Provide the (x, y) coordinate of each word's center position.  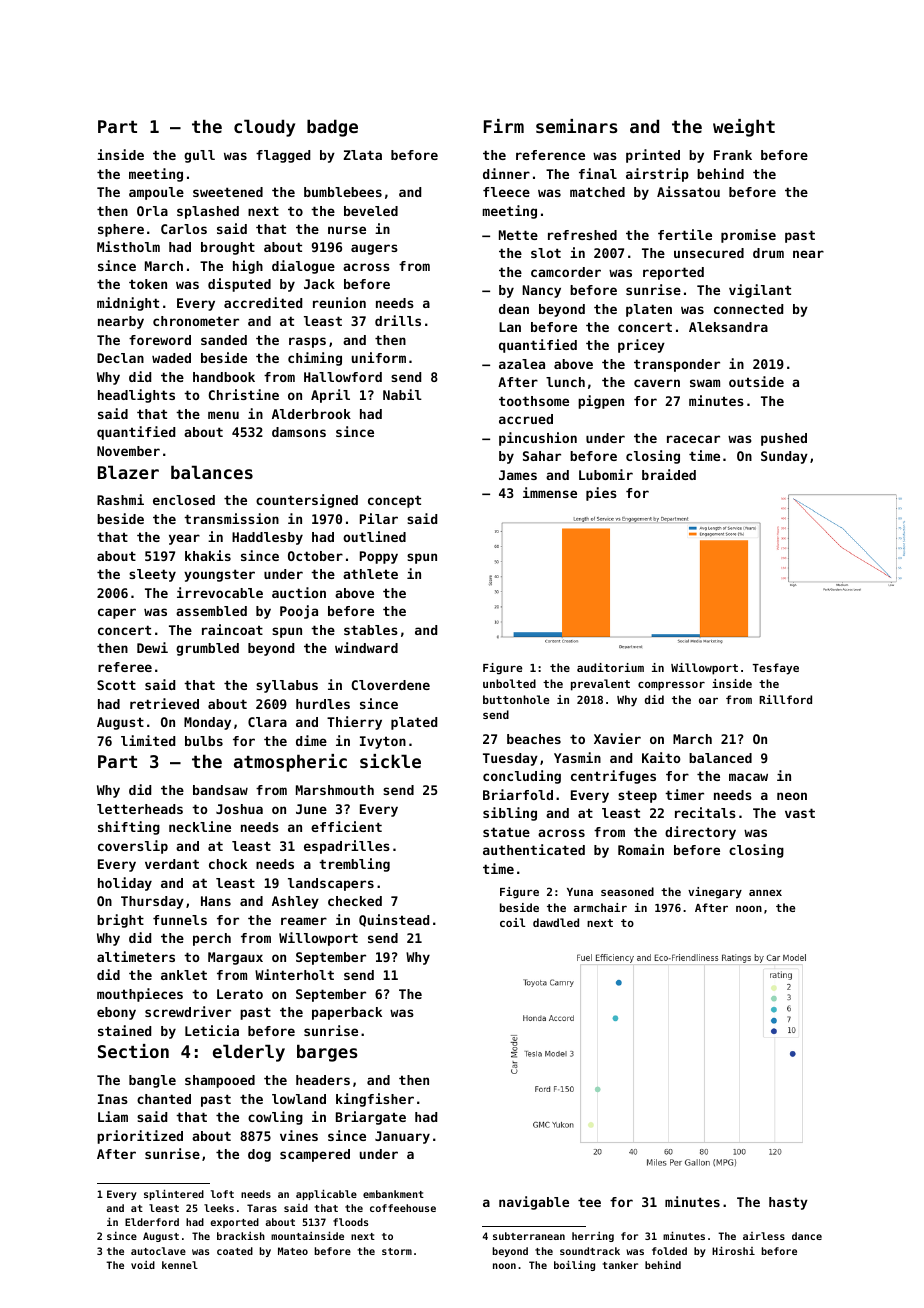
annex (765, 893)
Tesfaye (775, 669)
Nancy (542, 291)
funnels (180, 920)
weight (744, 128)
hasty (788, 1203)
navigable (534, 1203)
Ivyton (383, 742)
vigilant (760, 291)
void (143, 1265)
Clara (267, 722)
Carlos (184, 229)
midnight (128, 304)
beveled (371, 211)
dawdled (556, 922)
